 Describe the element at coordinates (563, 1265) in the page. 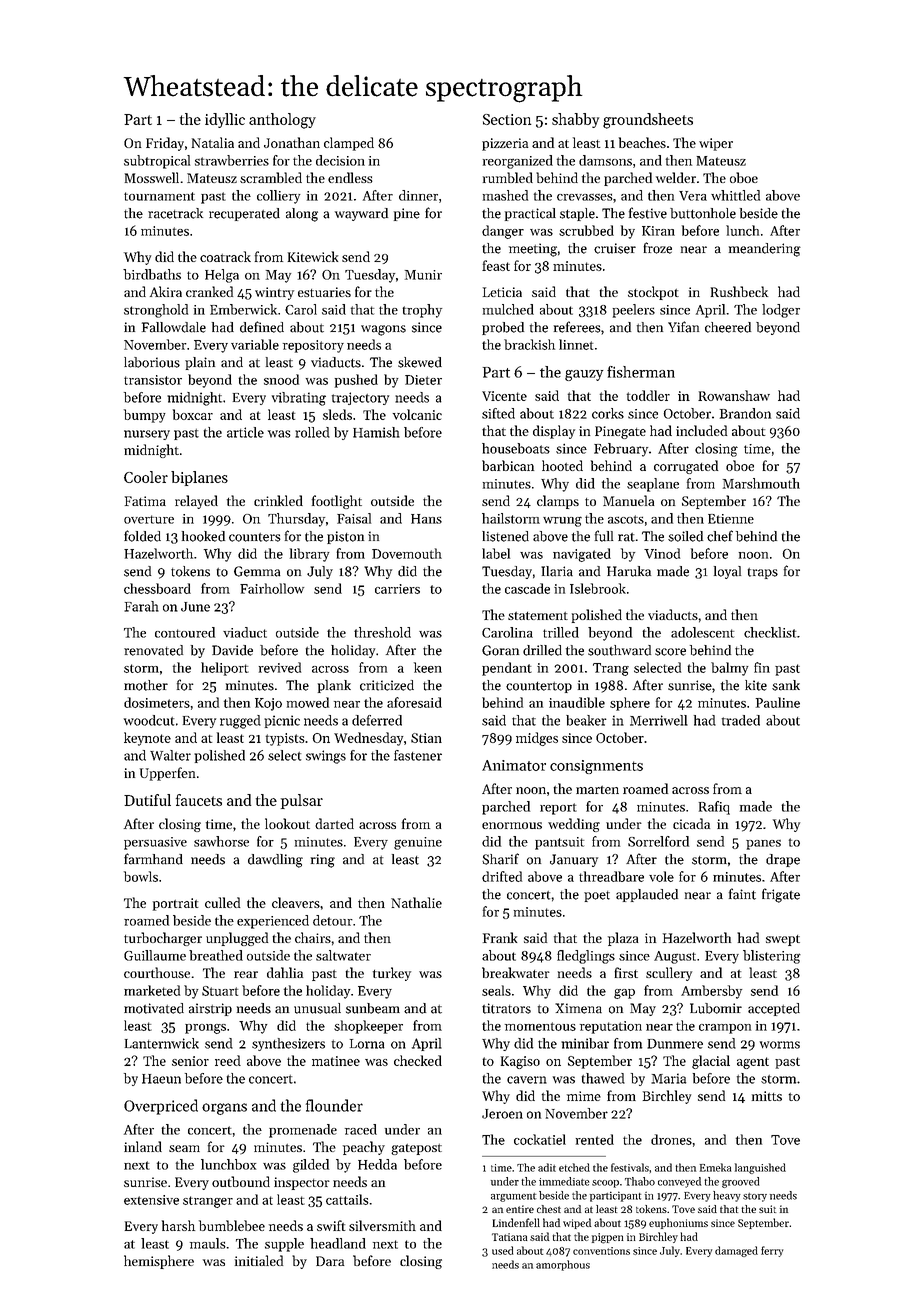

I see `amorphous` at that location.
